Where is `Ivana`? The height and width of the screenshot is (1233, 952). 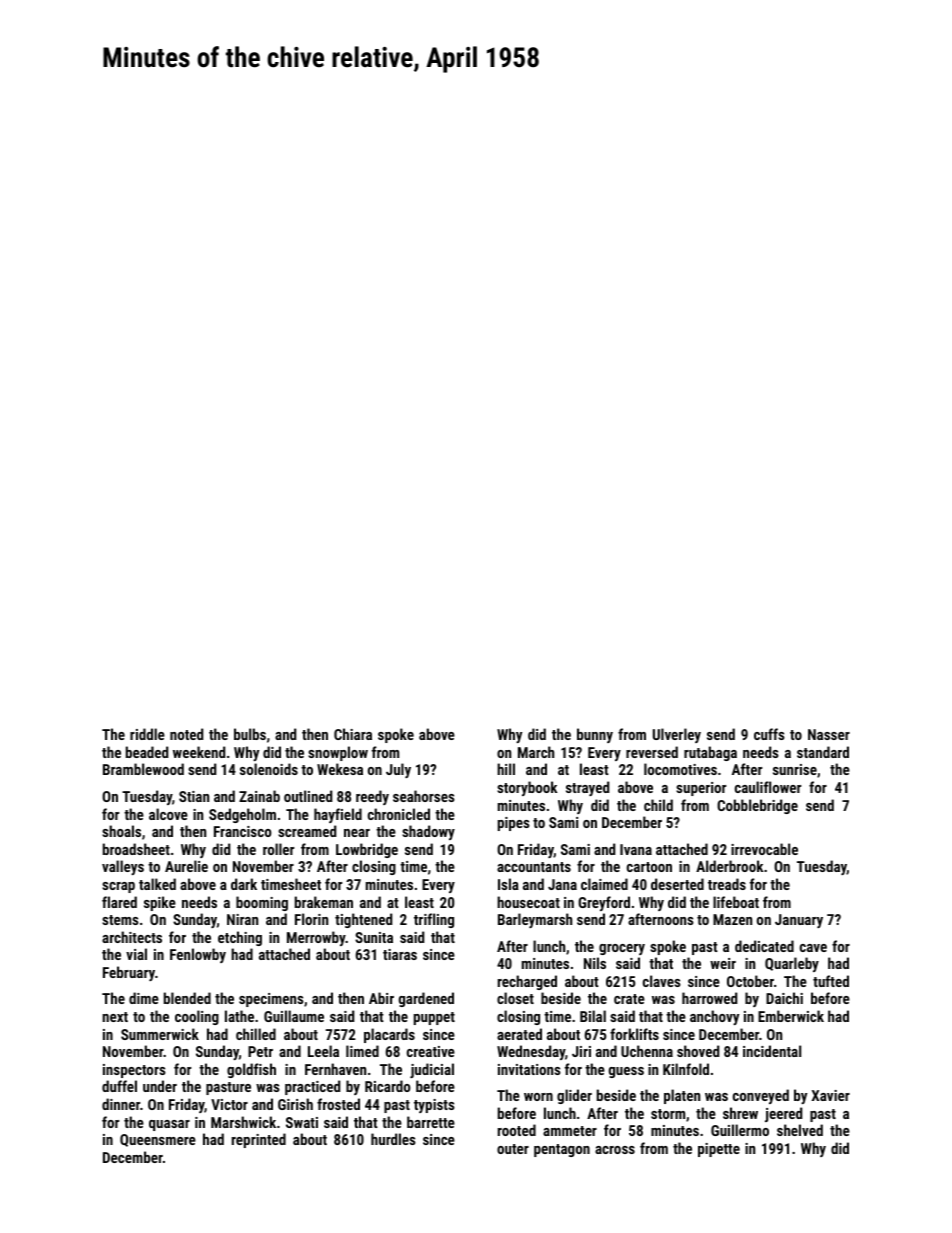
Ivana is located at coordinates (636, 849).
